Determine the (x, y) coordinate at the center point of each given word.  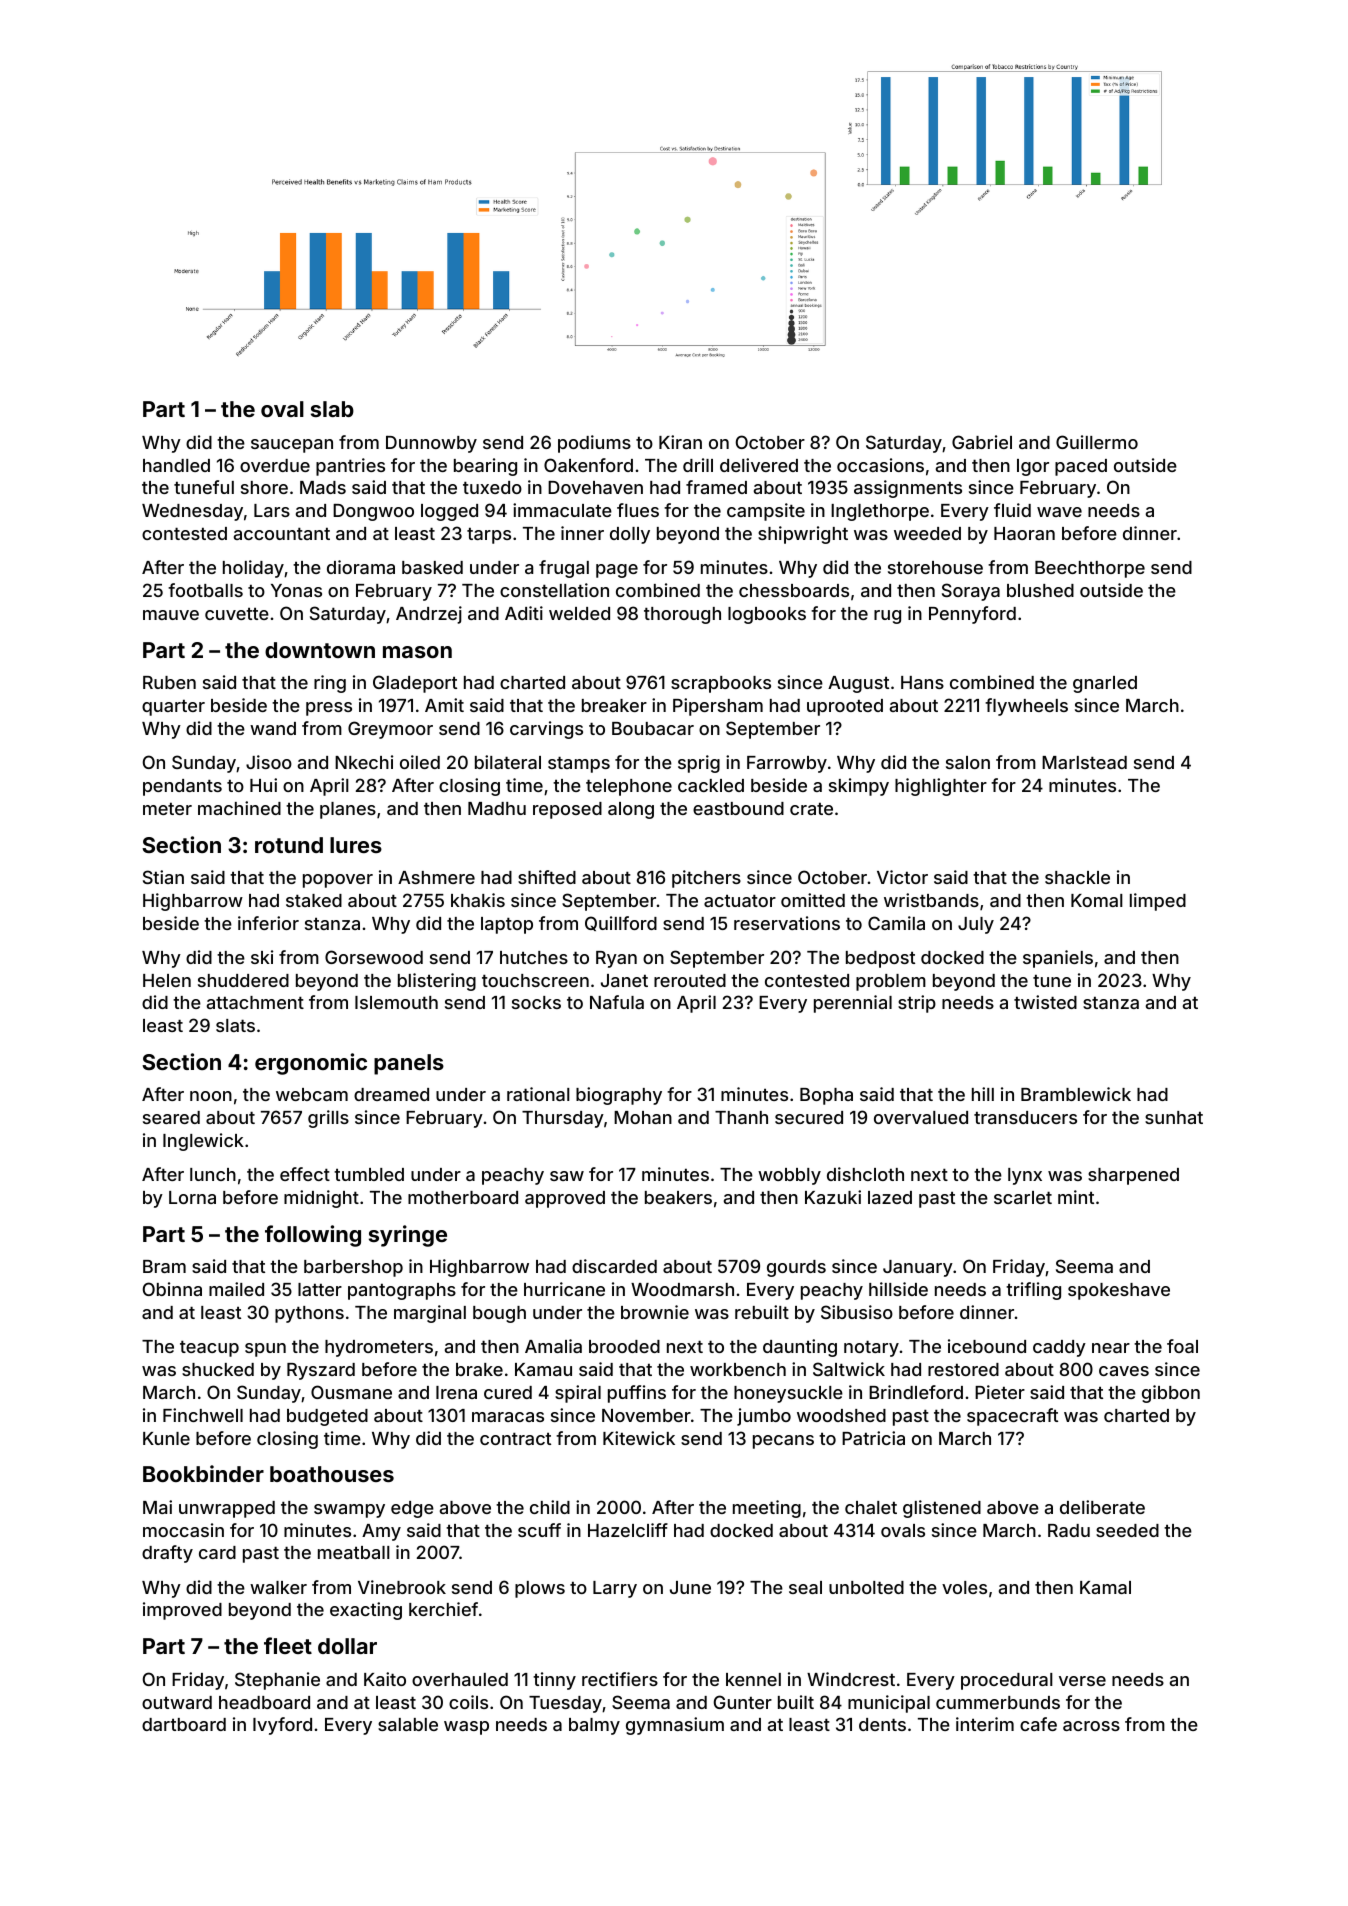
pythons (309, 1314)
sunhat (1174, 1117)
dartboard (184, 1724)
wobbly (789, 1176)
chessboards (794, 590)
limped (1158, 902)
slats (235, 1025)
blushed (1040, 590)
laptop (507, 925)
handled (176, 465)
